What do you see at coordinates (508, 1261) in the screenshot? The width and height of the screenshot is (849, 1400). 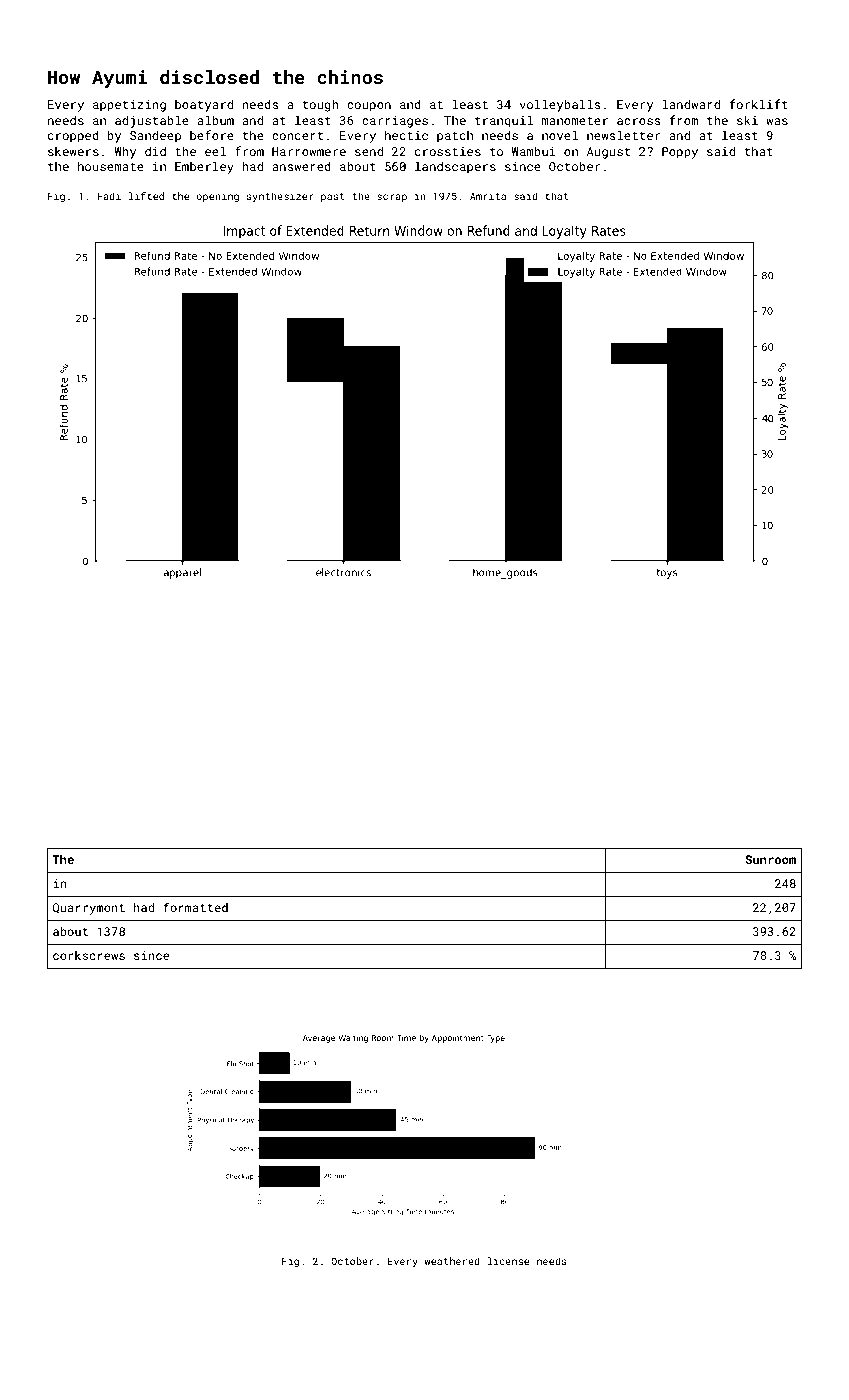 I see `license` at bounding box center [508, 1261].
